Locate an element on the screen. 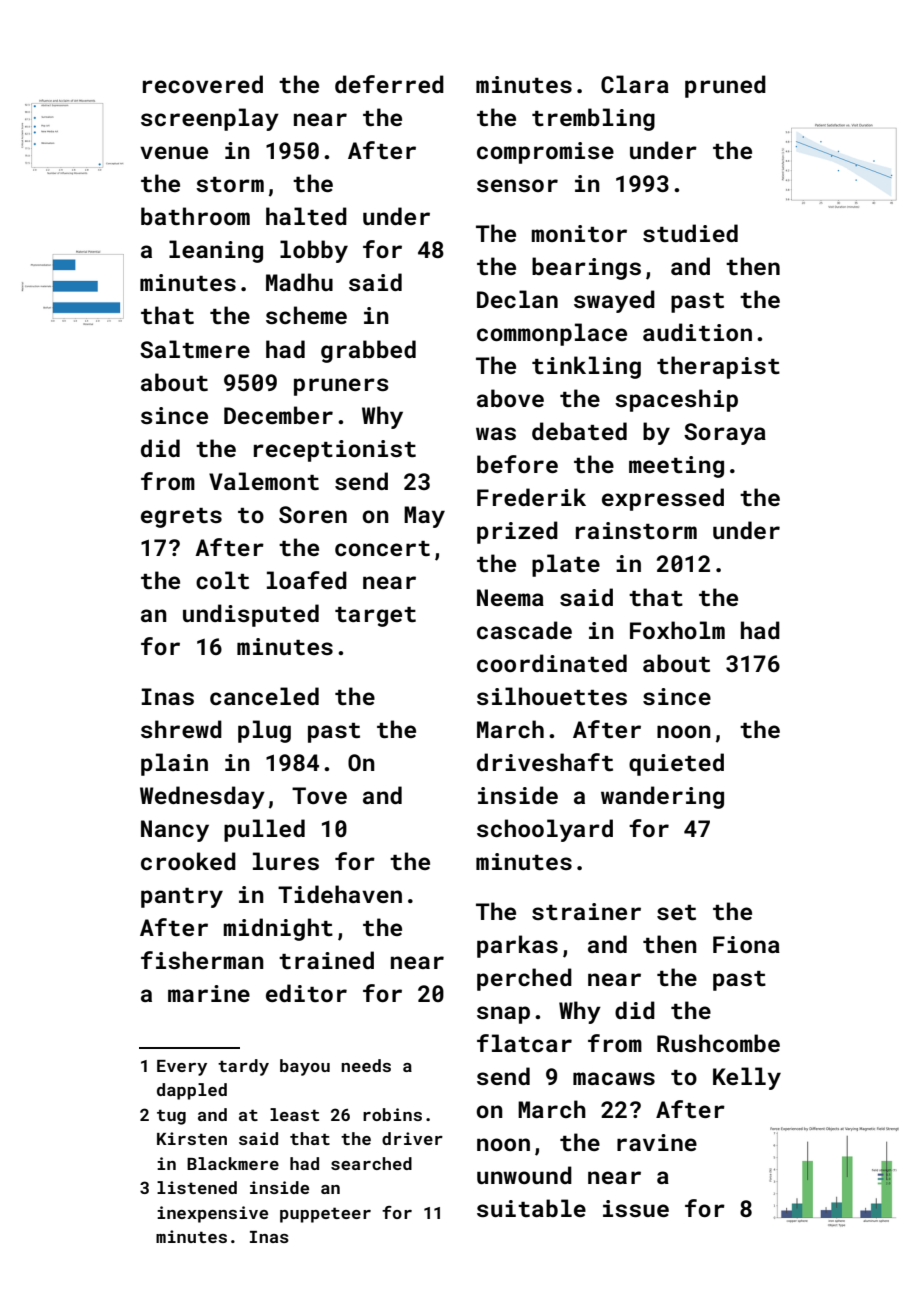  sensor is located at coordinates (517, 185).
